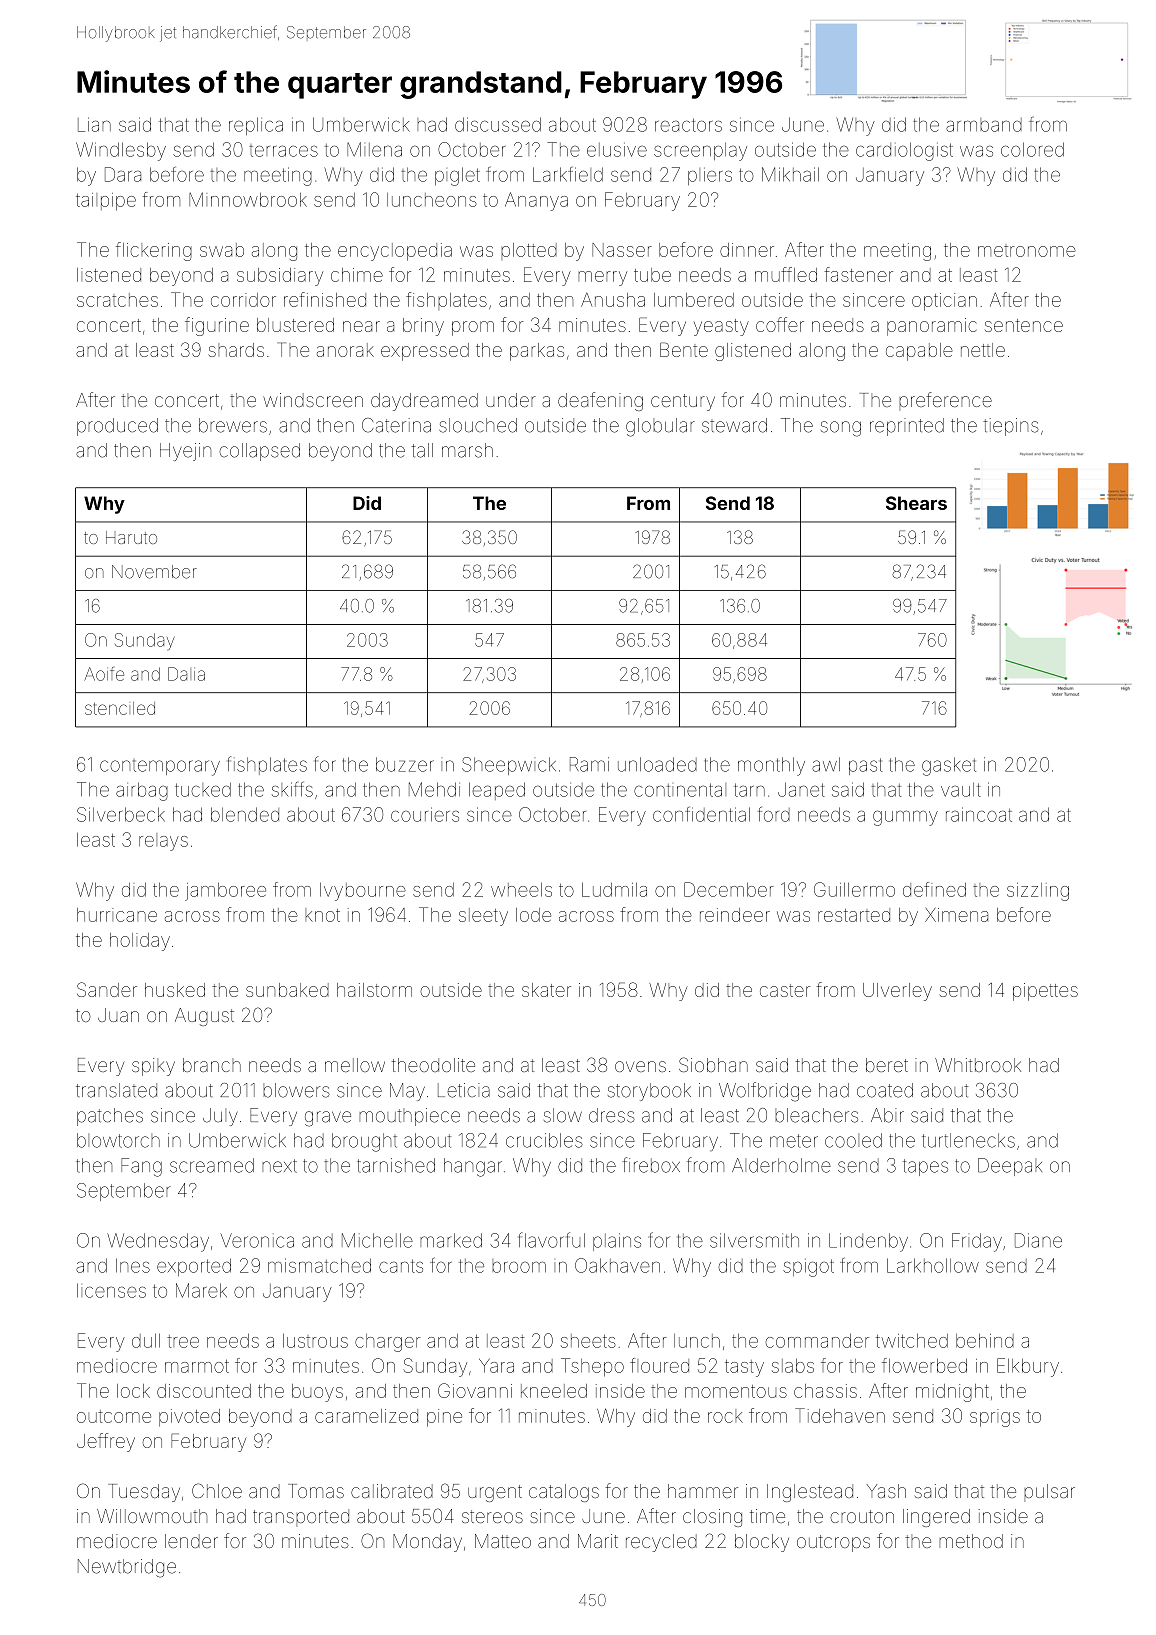 The height and width of the page is (1635, 1156). What do you see at coordinates (498, 124) in the page?
I see `discussed` at bounding box center [498, 124].
